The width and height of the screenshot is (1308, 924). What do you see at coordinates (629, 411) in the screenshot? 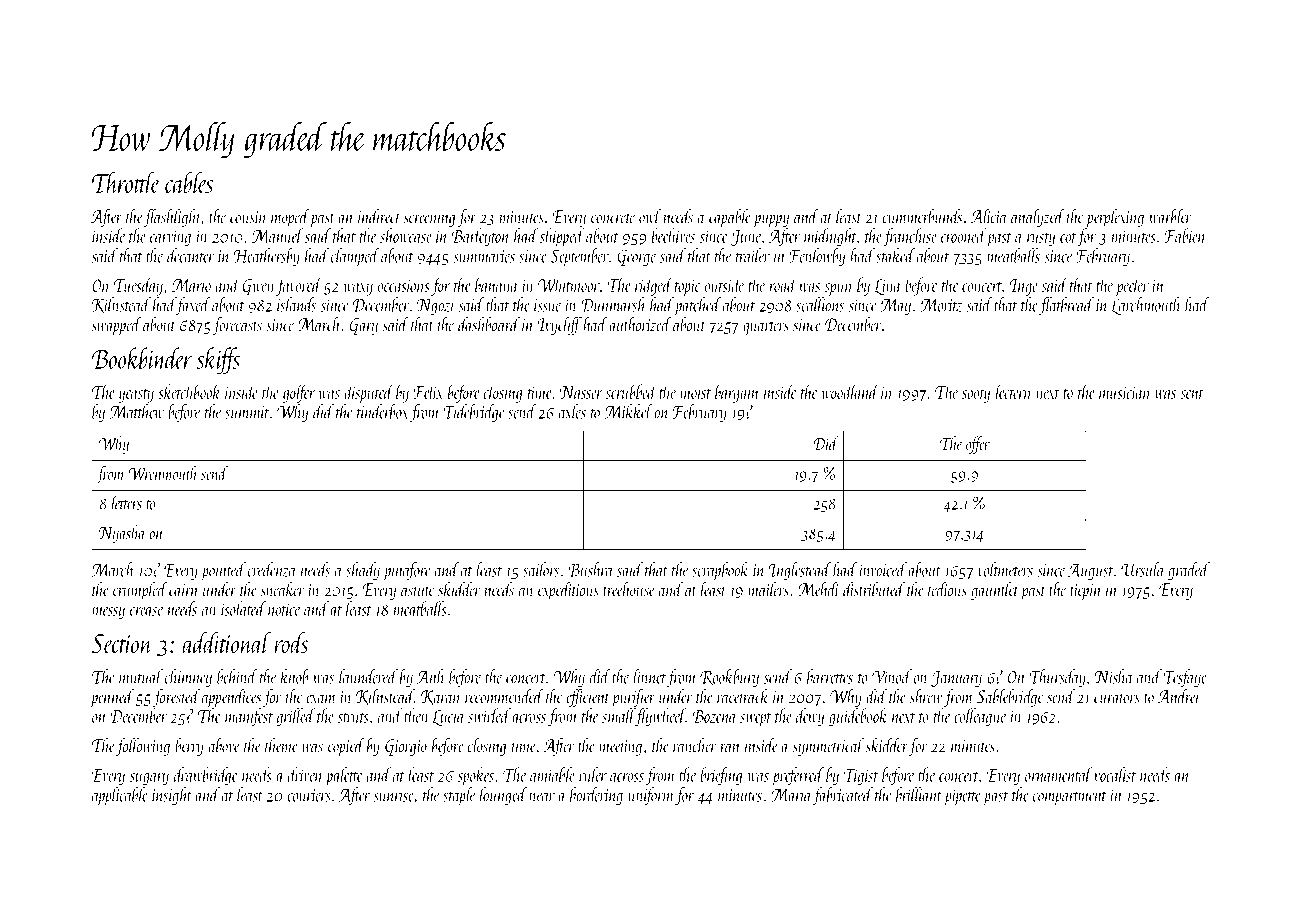
I see `Mikkel` at bounding box center [629, 411].
